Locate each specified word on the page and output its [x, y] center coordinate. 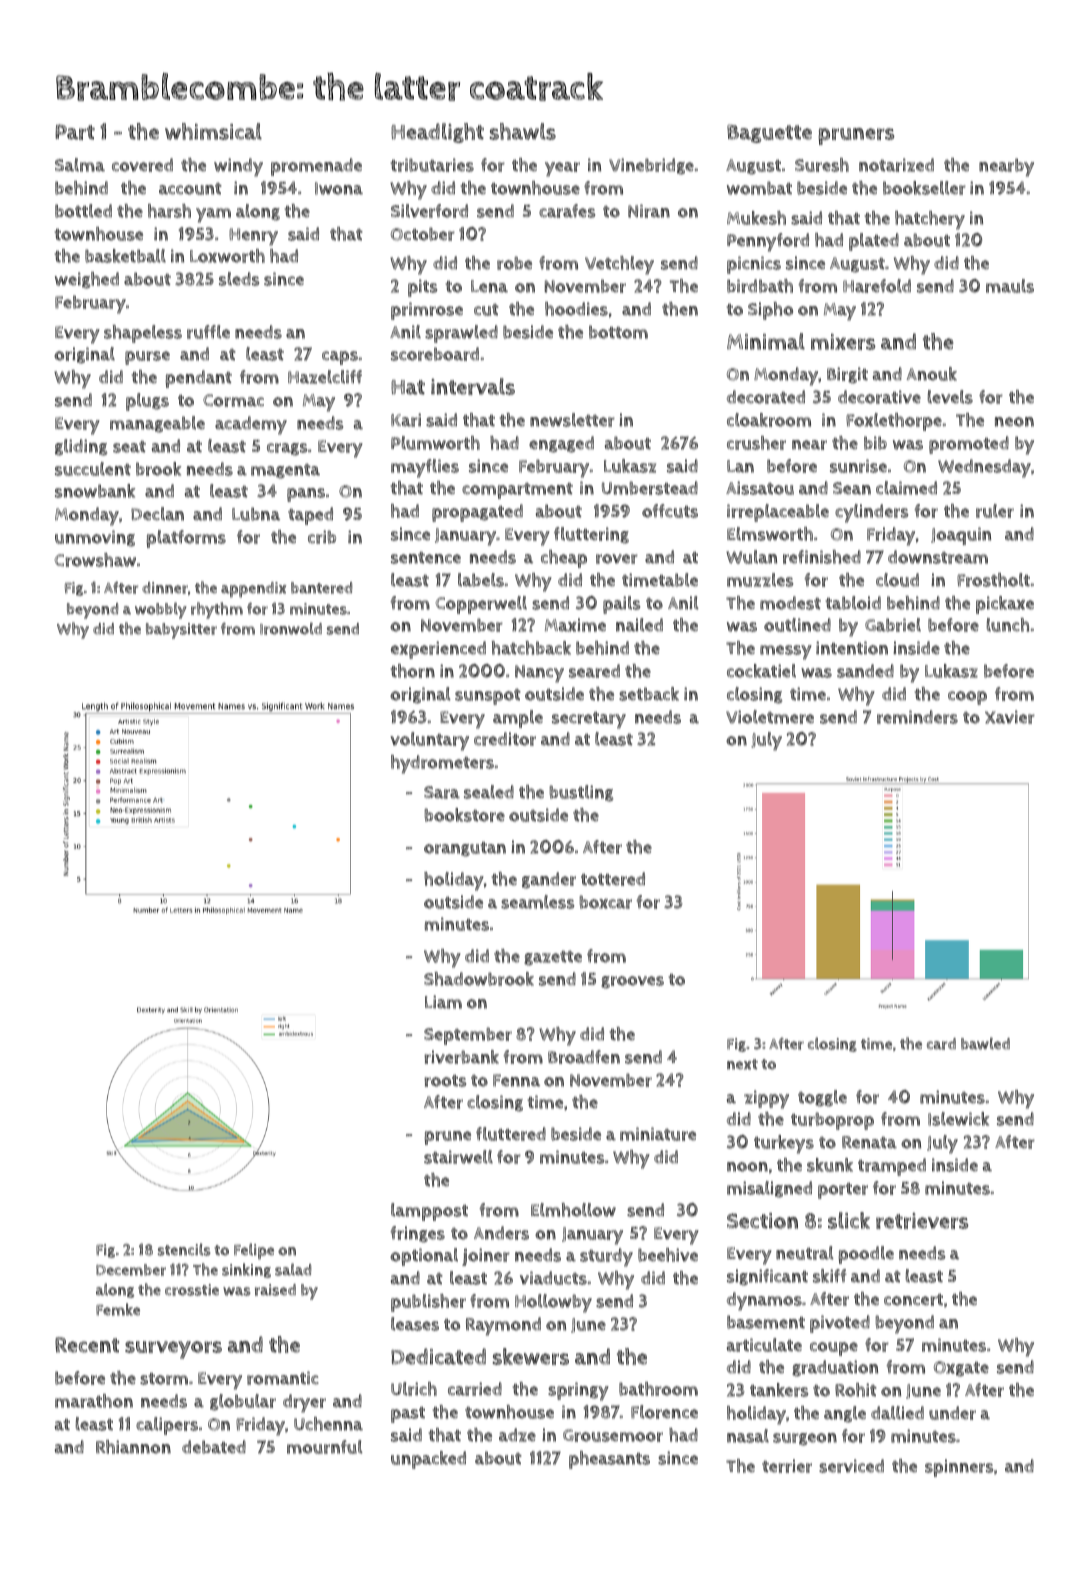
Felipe [254, 1251]
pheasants [609, 1460]
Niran [649, 211]
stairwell [458, 1157]
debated [214, 1447]
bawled [985, 1043]
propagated [477, 513]
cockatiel [761, 671]
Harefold [877, 286]
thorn [412, 671]
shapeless [143, 334]
